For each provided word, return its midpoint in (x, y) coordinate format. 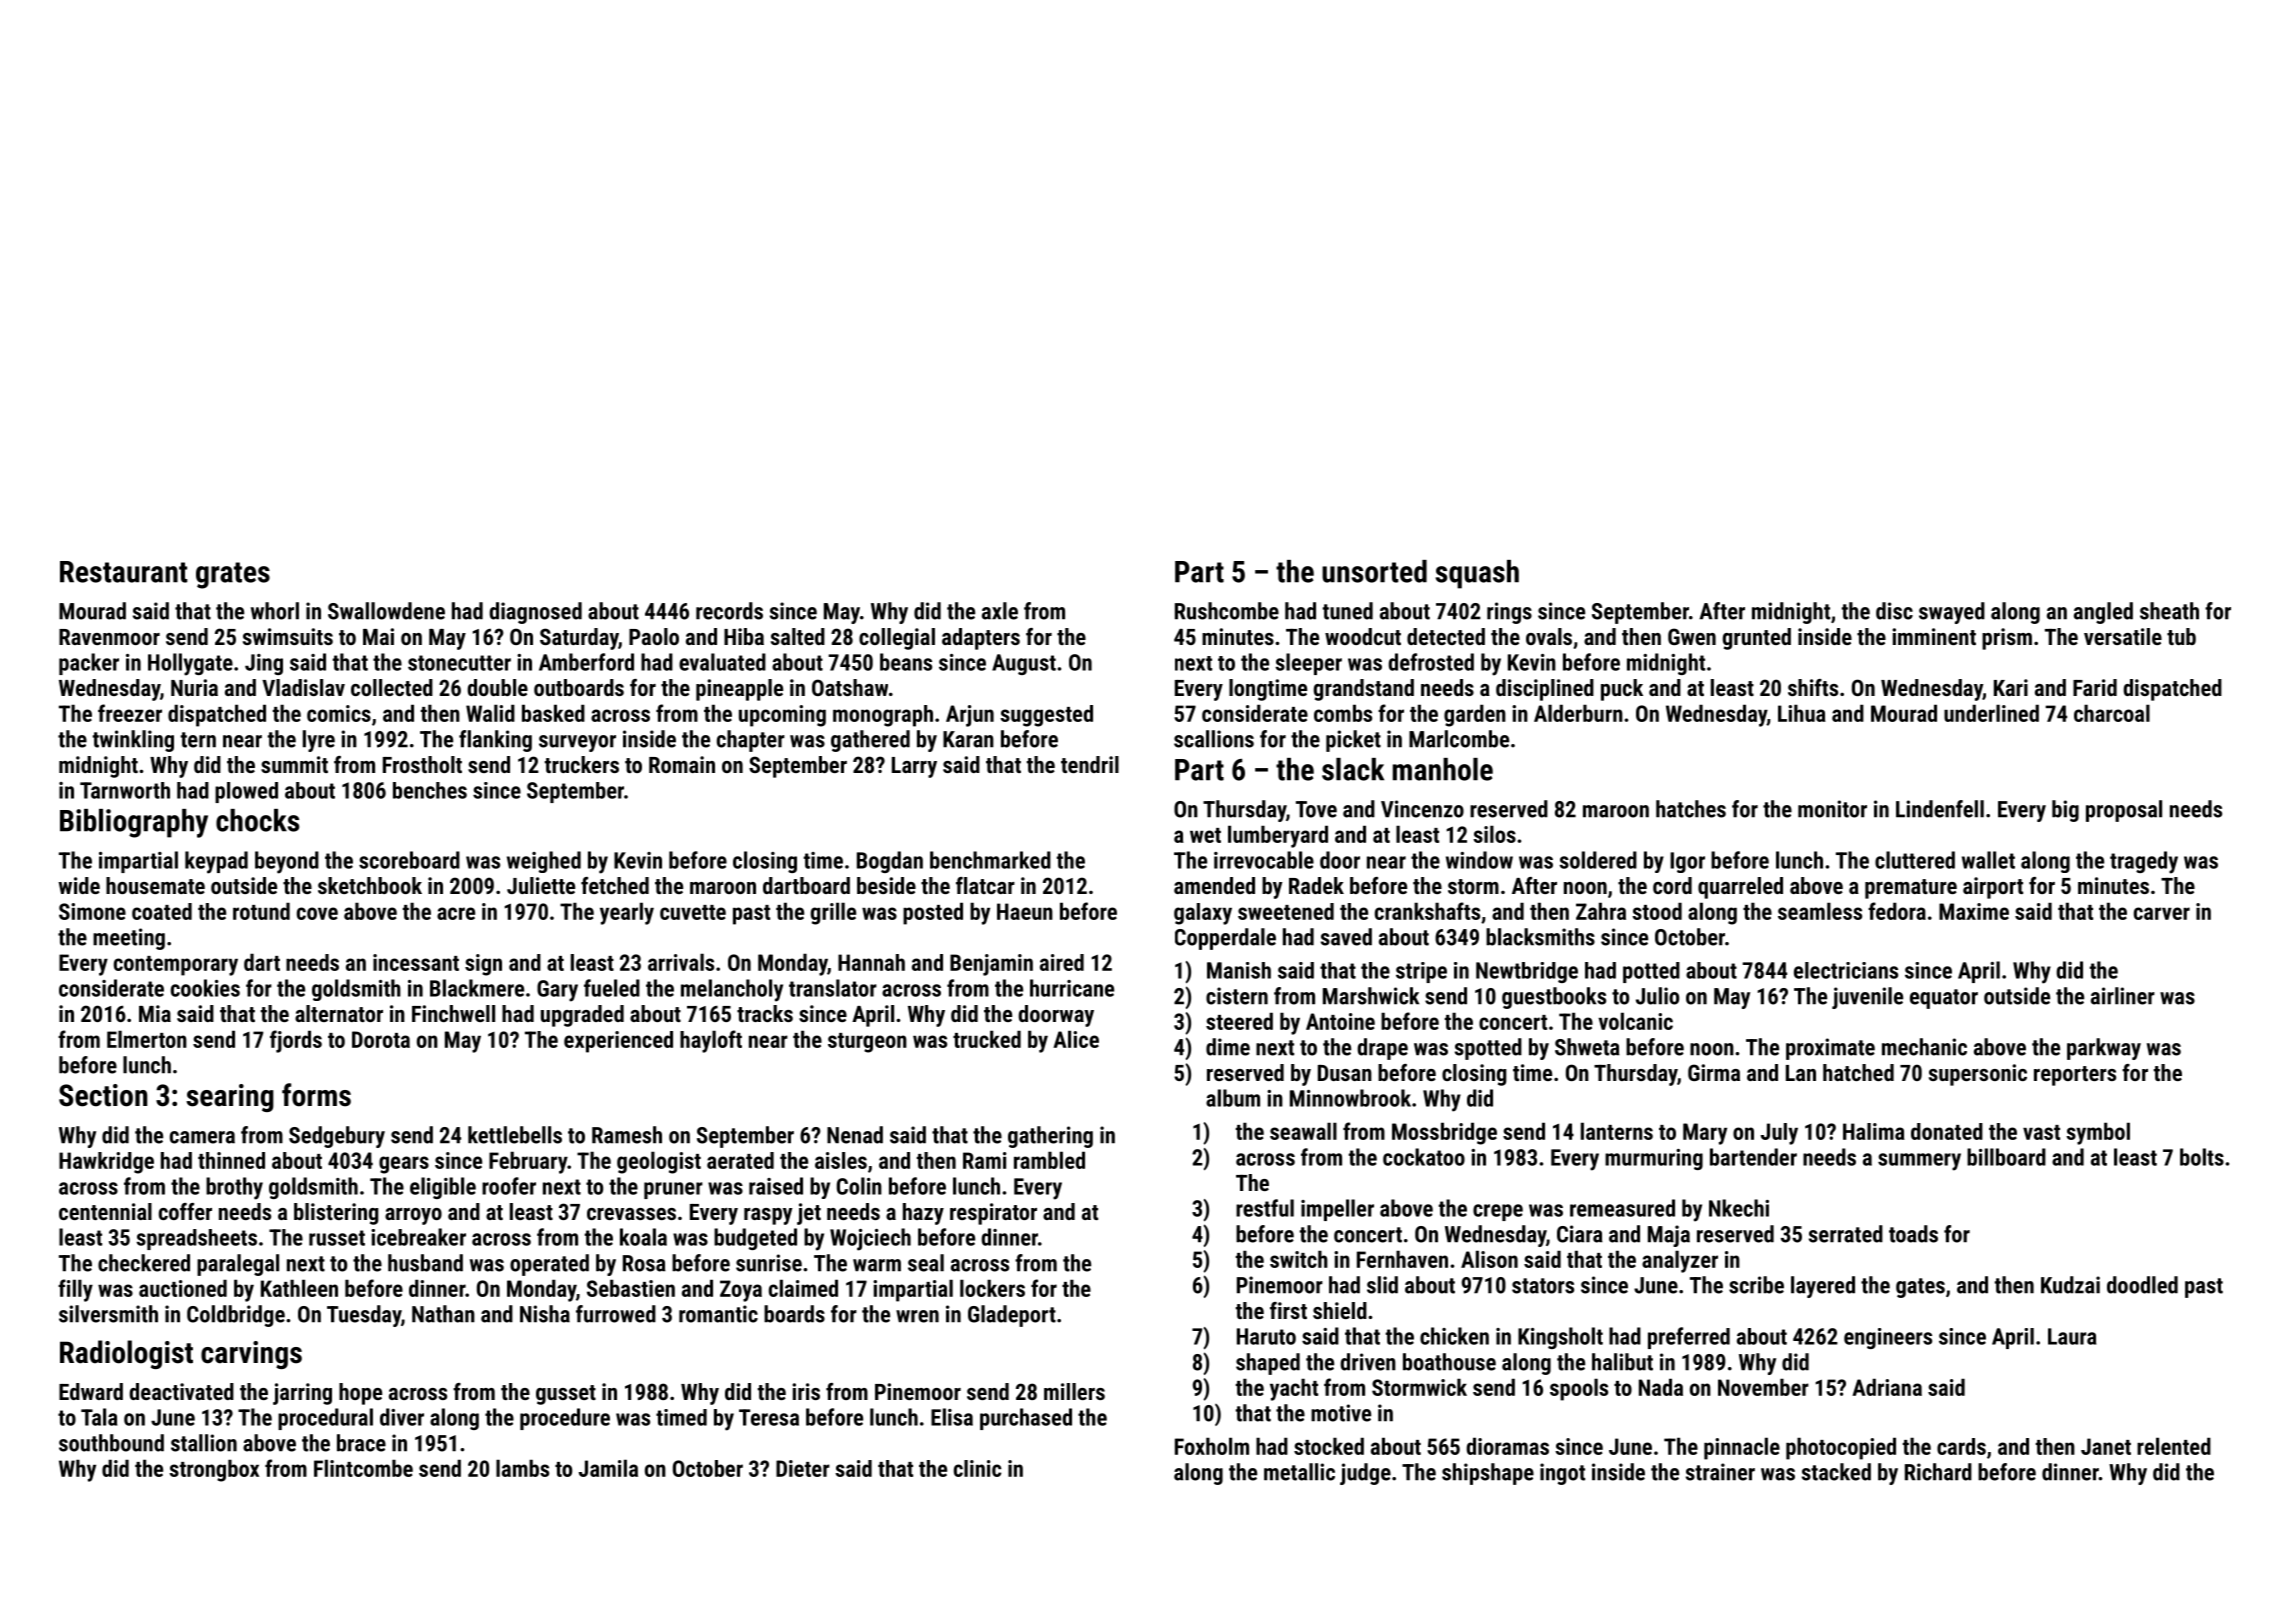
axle (1000, 611)
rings (1509, 613)
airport (1993, 888)
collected (392, 687)
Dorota (381, 1039)
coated (162, 911)
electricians (1846, 970)
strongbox (214, 1470)
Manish (1239, 970)
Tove (1316, 809)
